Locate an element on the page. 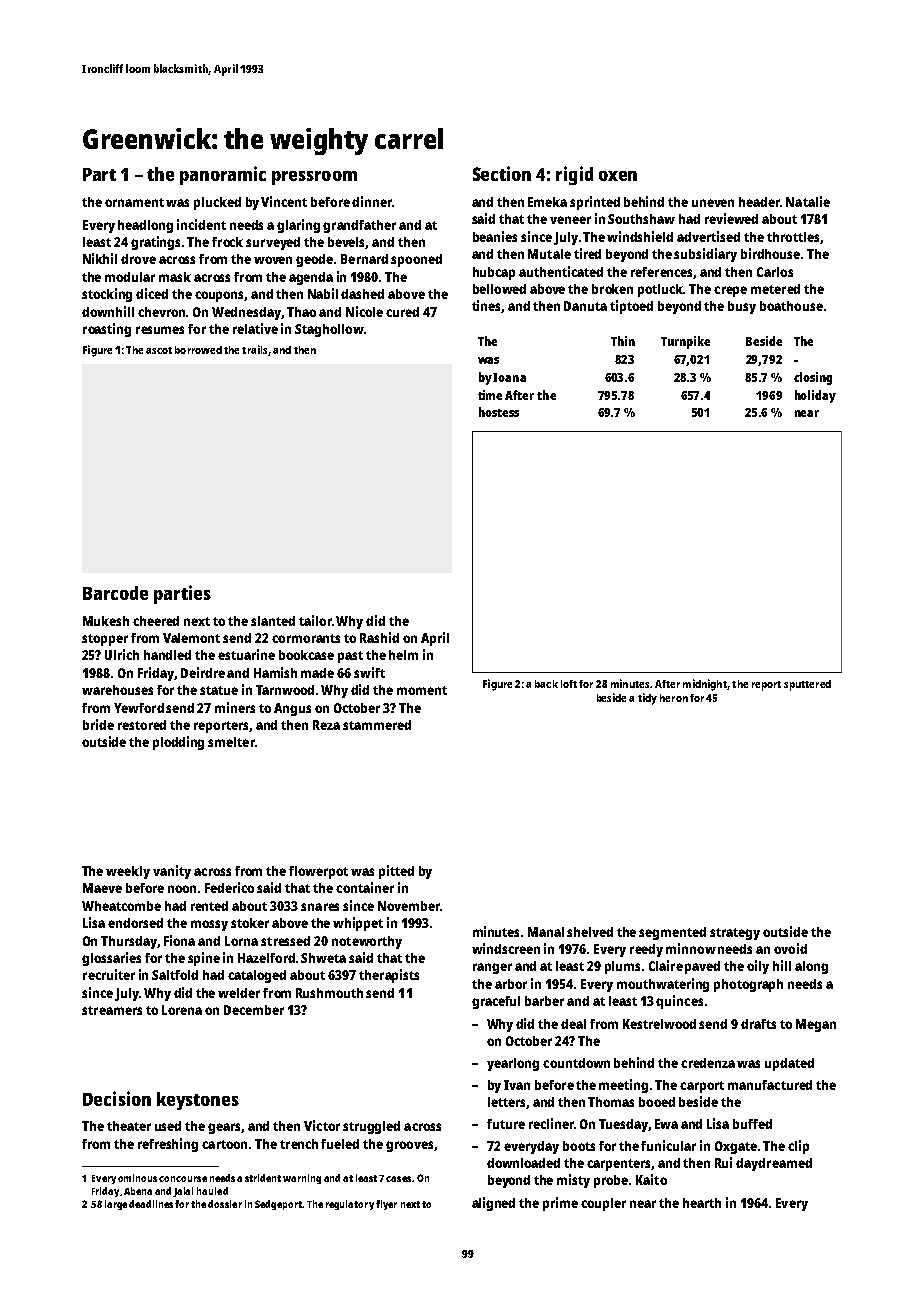 This page has height=1308, width=924. surveyed is located at coordinates (273, 243).
